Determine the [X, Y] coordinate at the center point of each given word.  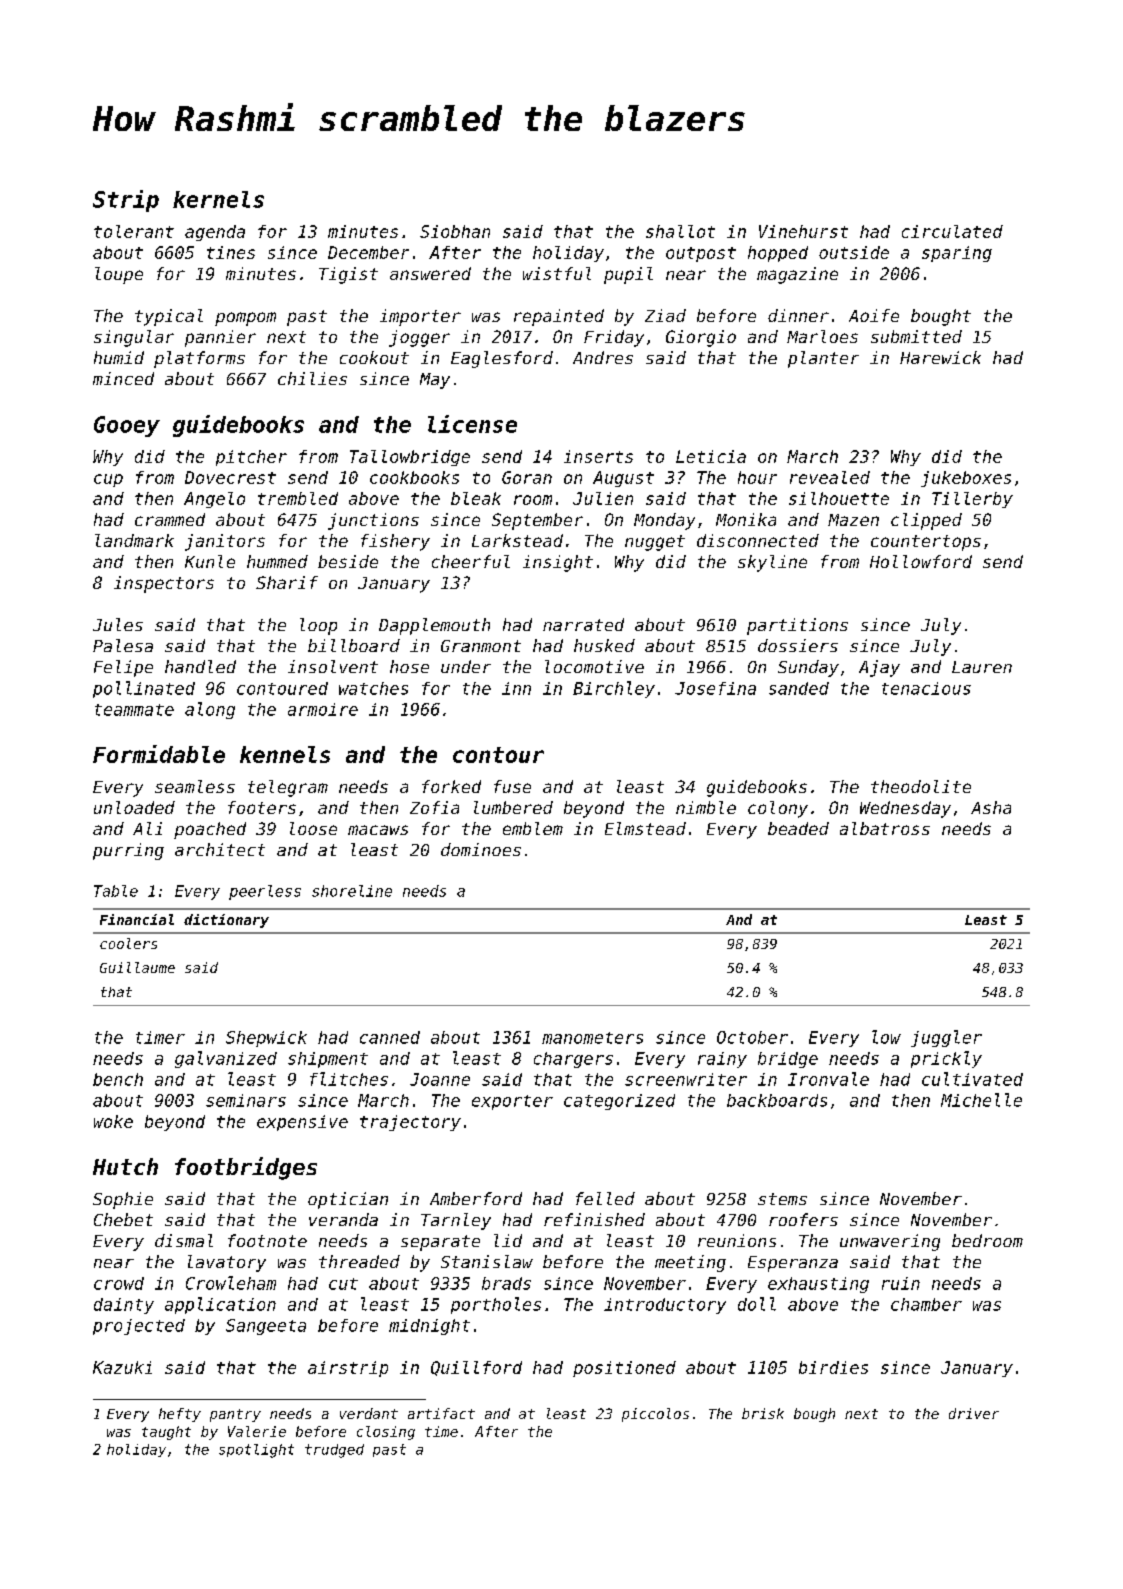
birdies [833, 1367]
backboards [777, 1100]
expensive [302, 1123]
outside [854, 252]
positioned [624, 1369]
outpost [701, 254]
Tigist [348, 275]
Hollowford [921, 561]
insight [558, 563]
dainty [124, 1306]
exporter [512, 1102]
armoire [323, 709]
